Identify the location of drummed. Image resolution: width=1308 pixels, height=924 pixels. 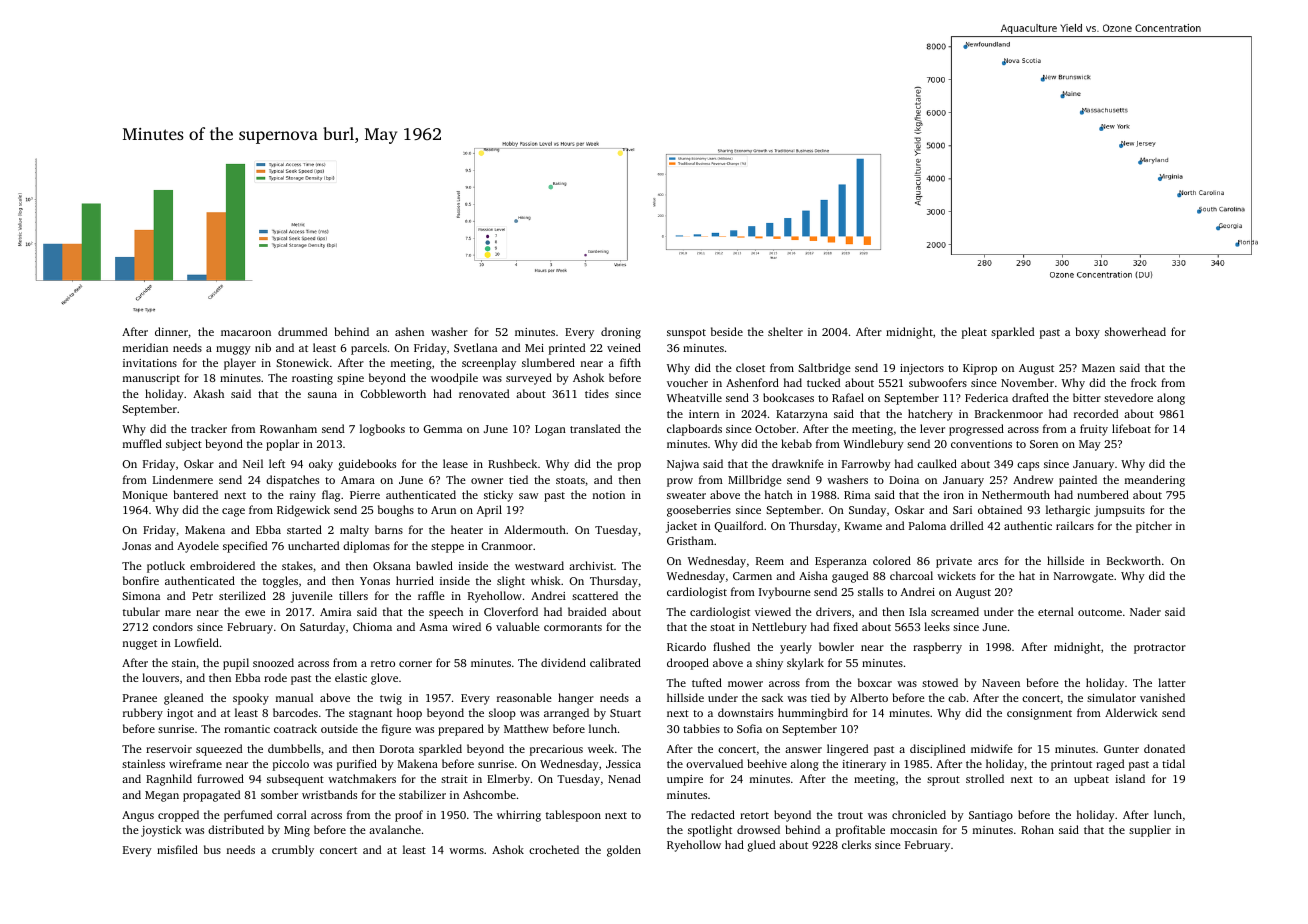
(302, 331).
